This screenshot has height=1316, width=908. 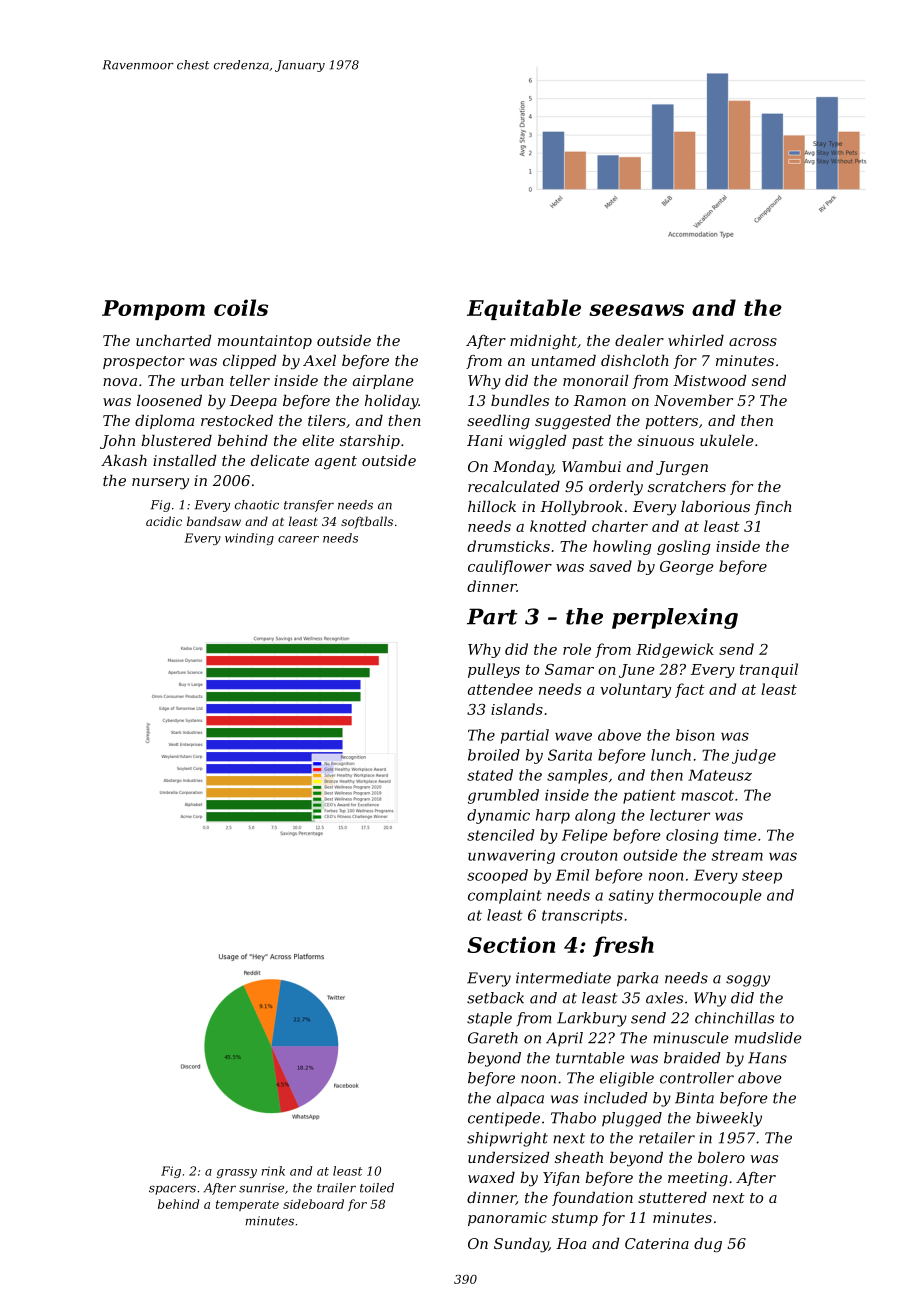 I want to click on spacers, so click(x=172, y=1190).
